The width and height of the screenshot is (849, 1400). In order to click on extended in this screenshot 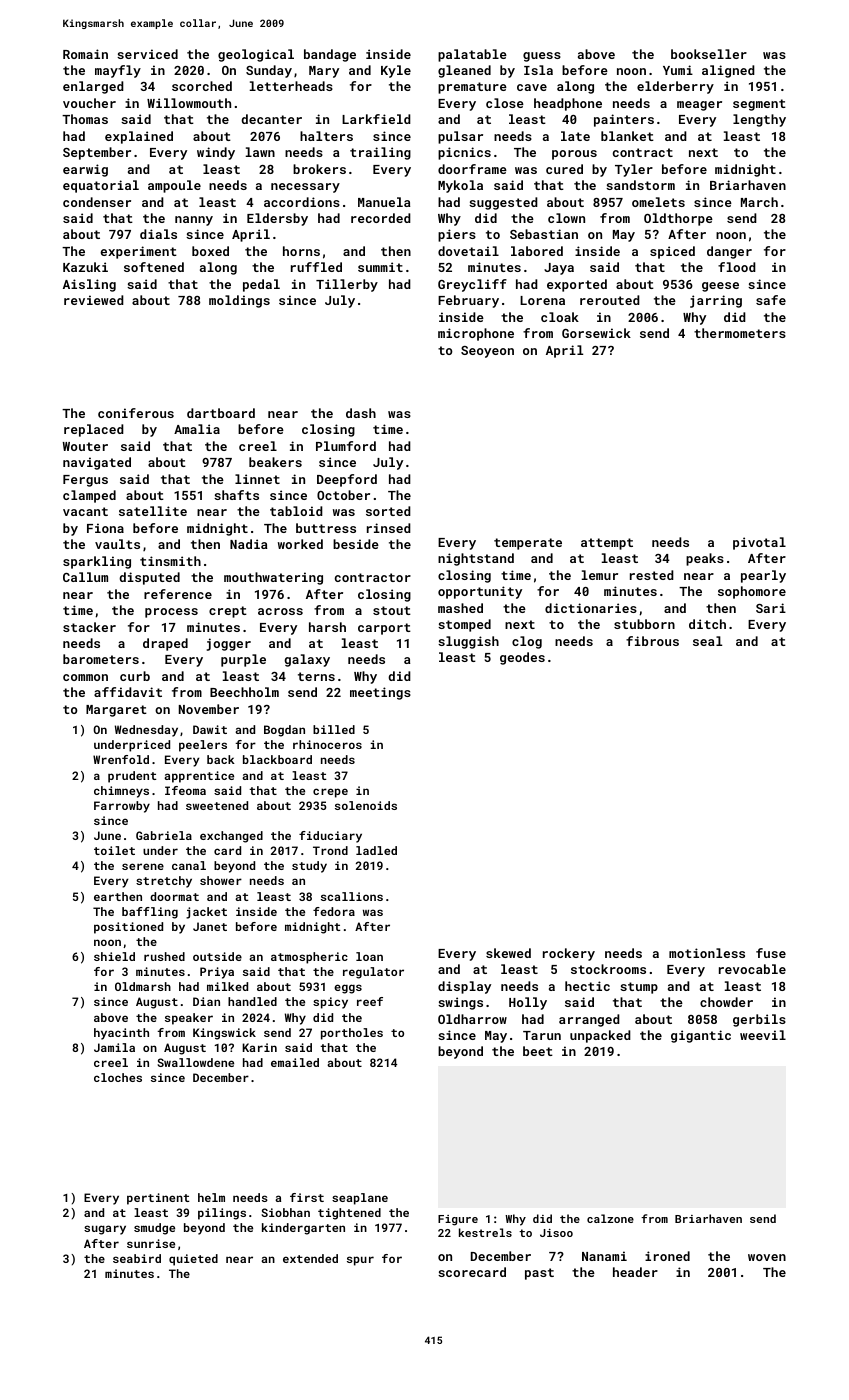, I will do `click(310, 1258)`.
